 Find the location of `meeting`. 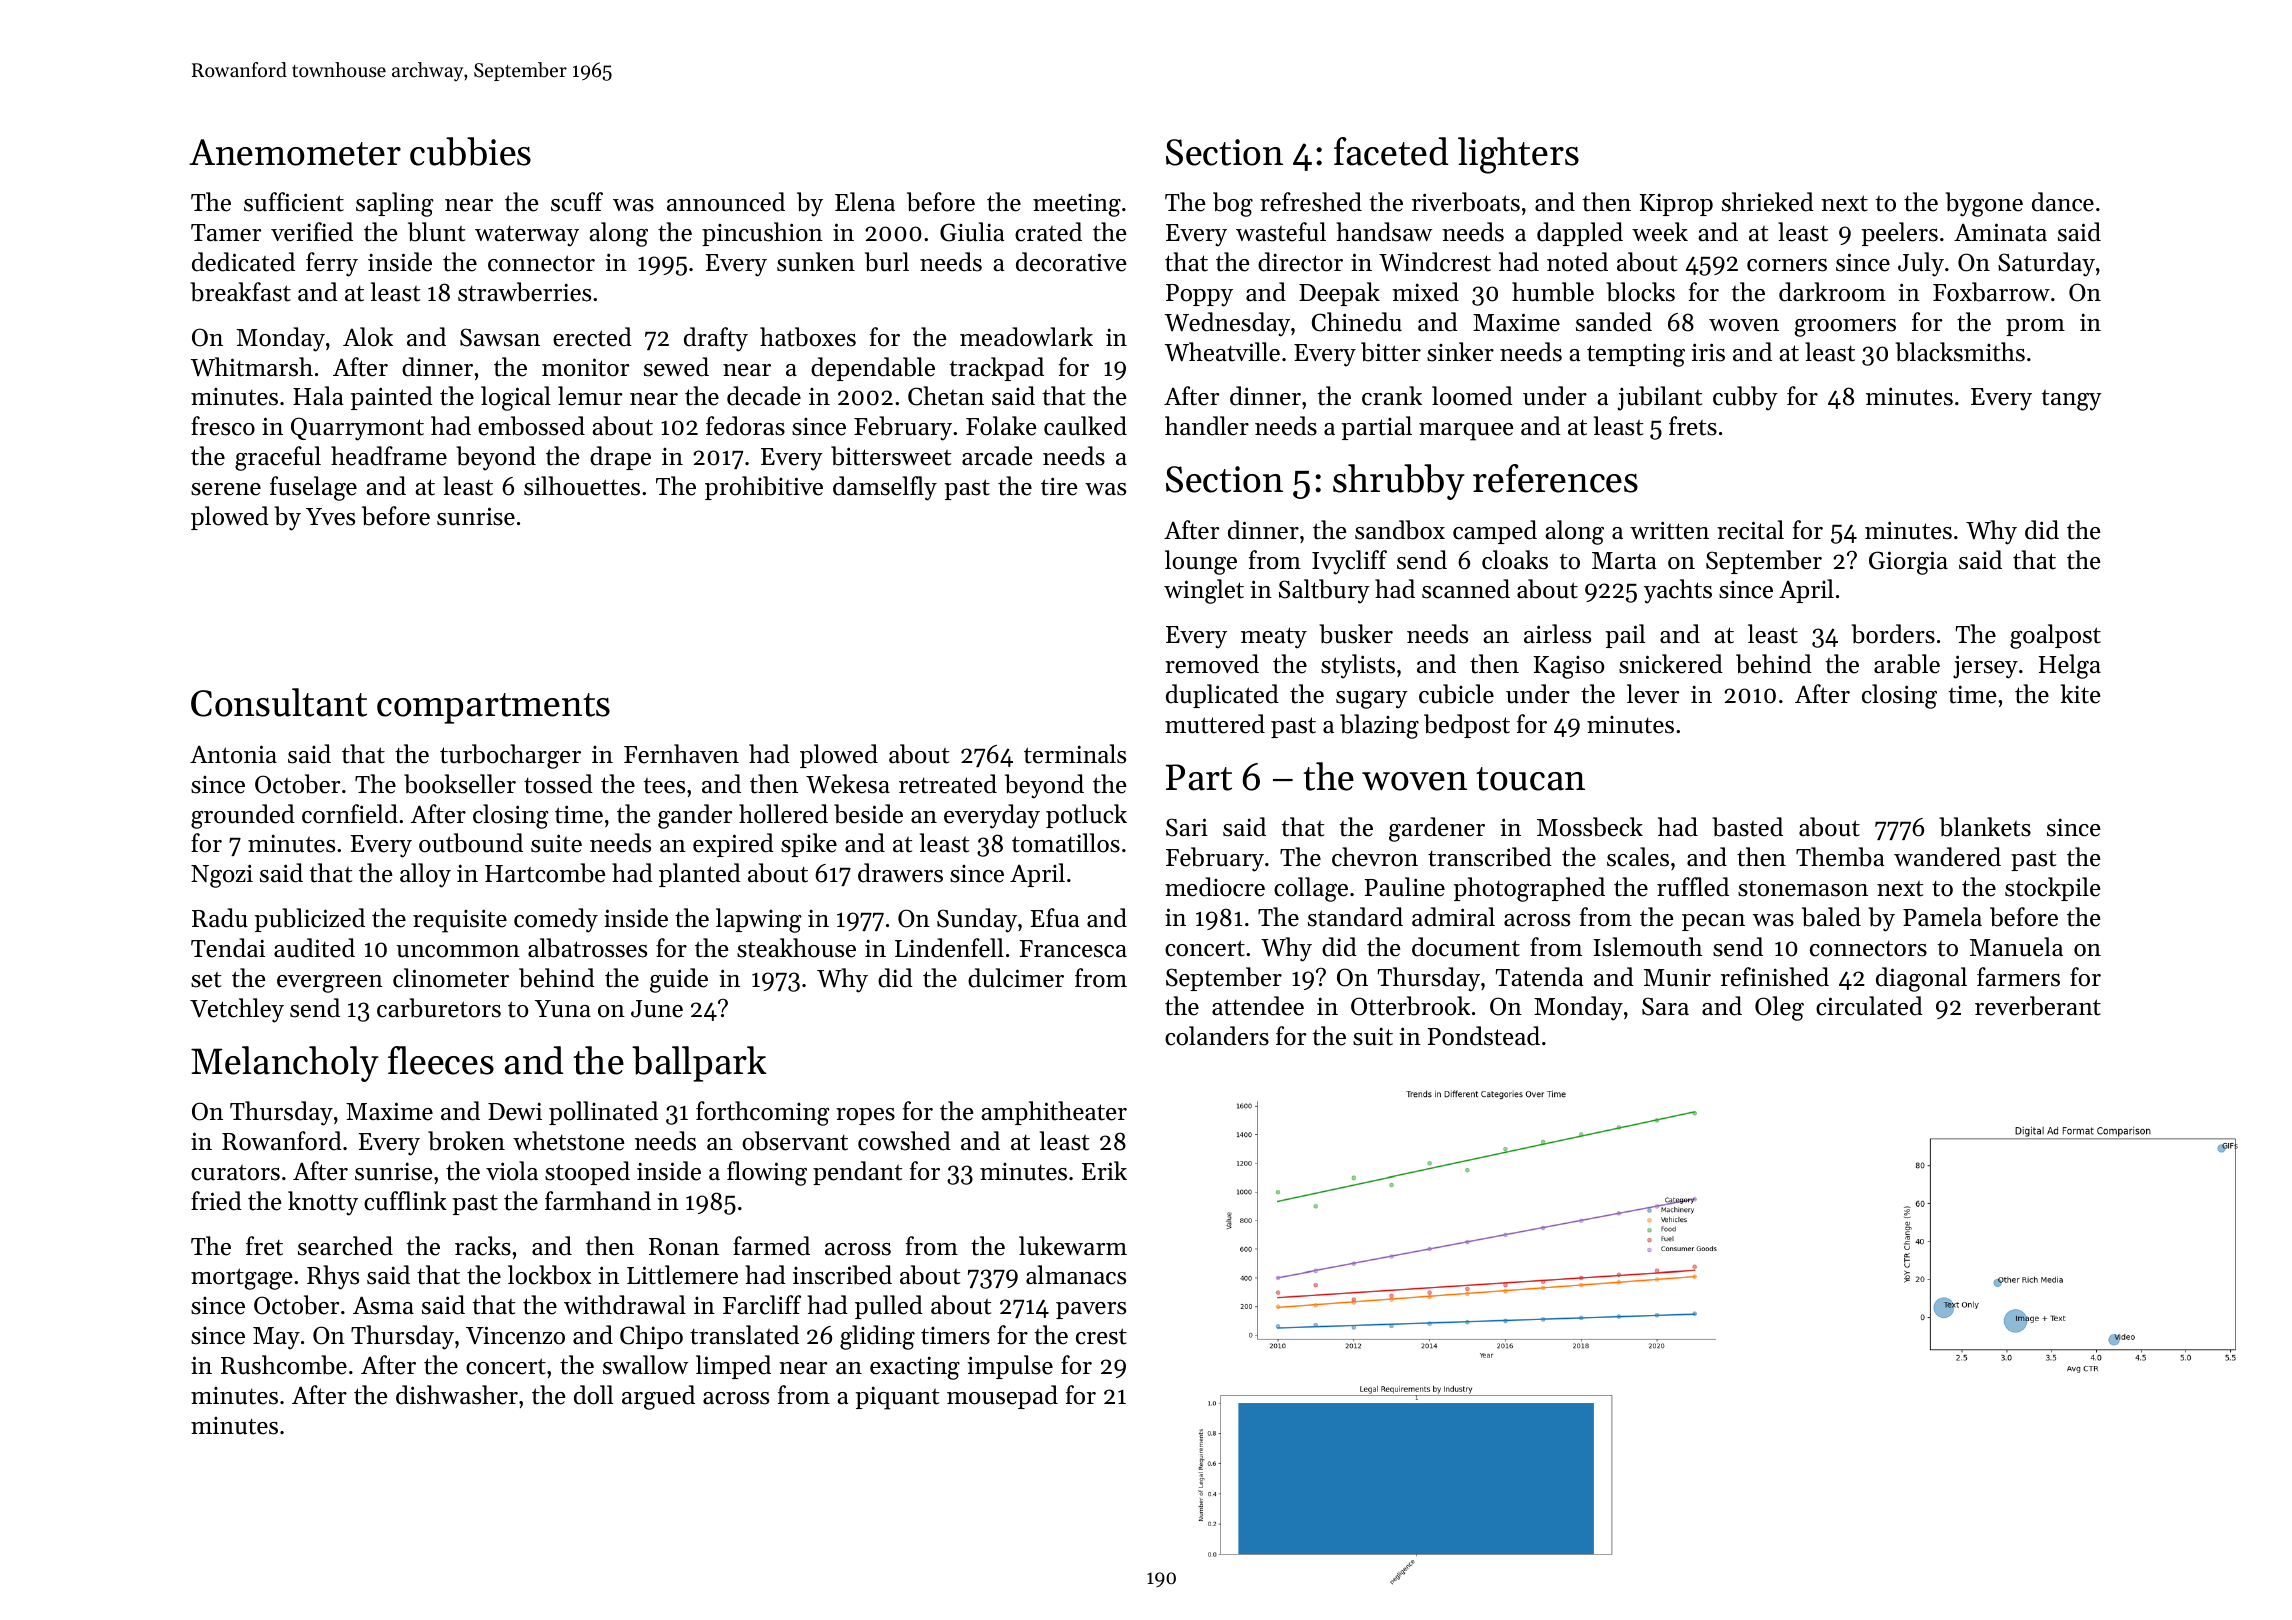

meeting is located at coordinates (1077, 205).
